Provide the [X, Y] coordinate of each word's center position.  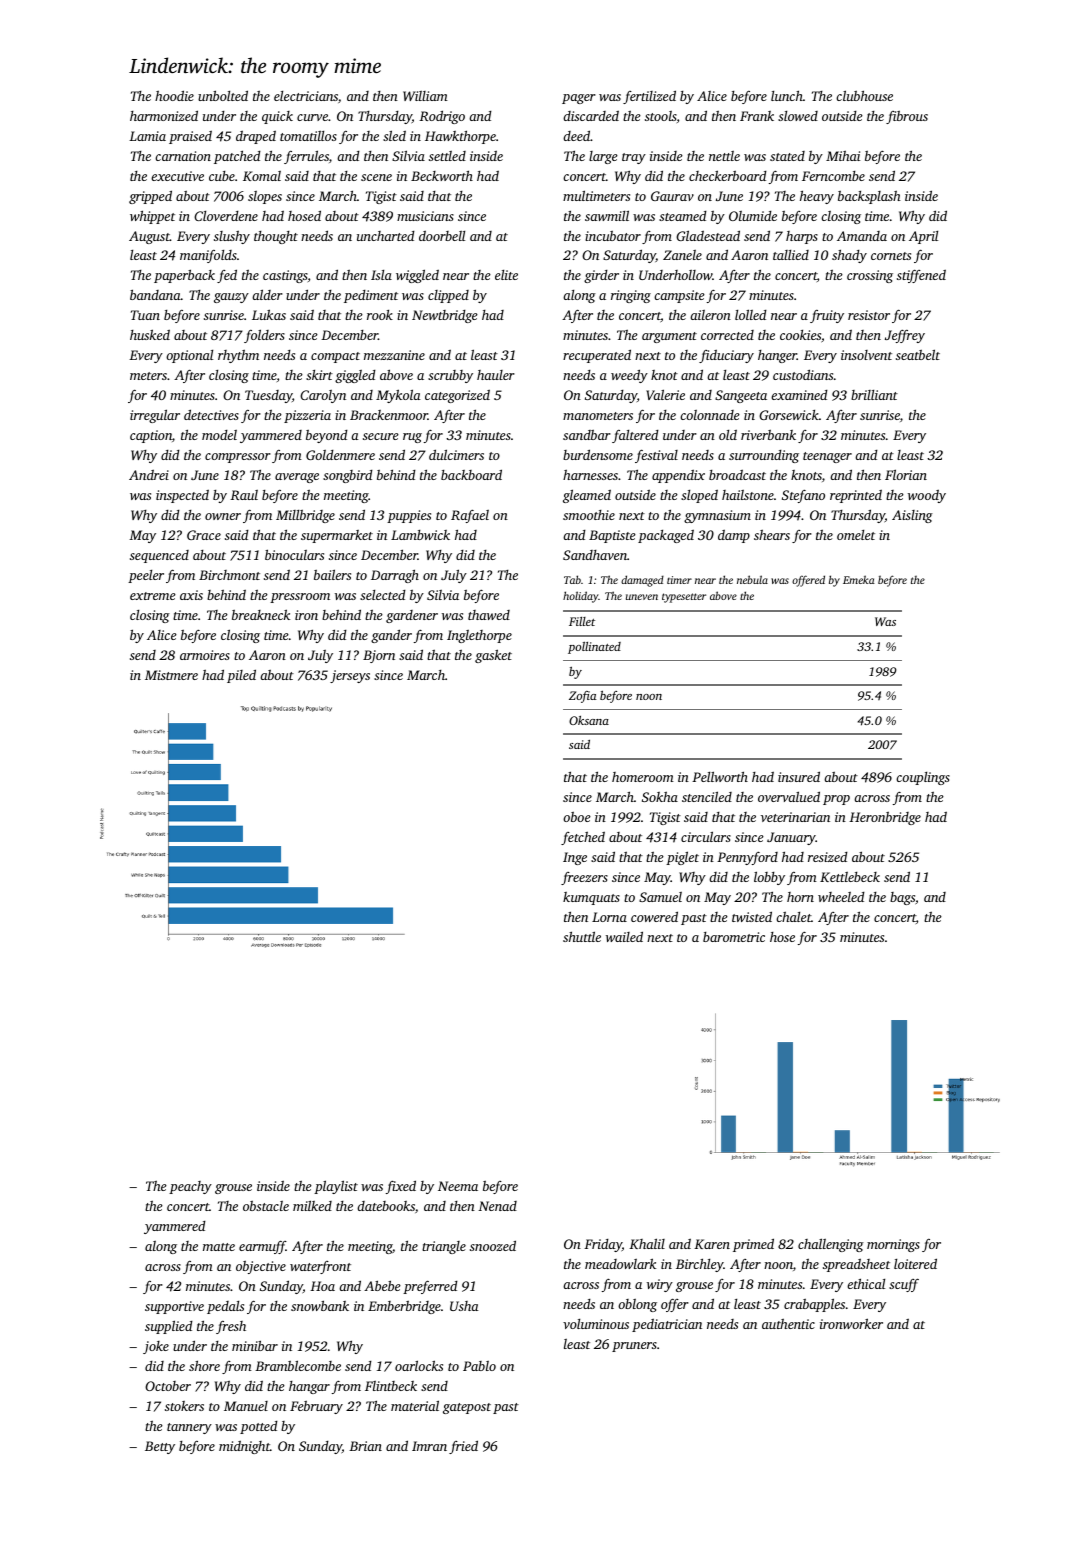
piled [241, 676]
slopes [265, 197]
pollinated [594, 648]
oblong [637, 1305]
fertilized [649, 97]
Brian [365, 1446]
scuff [904, 1285]
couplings [923, 778]
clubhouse [864, 95]
